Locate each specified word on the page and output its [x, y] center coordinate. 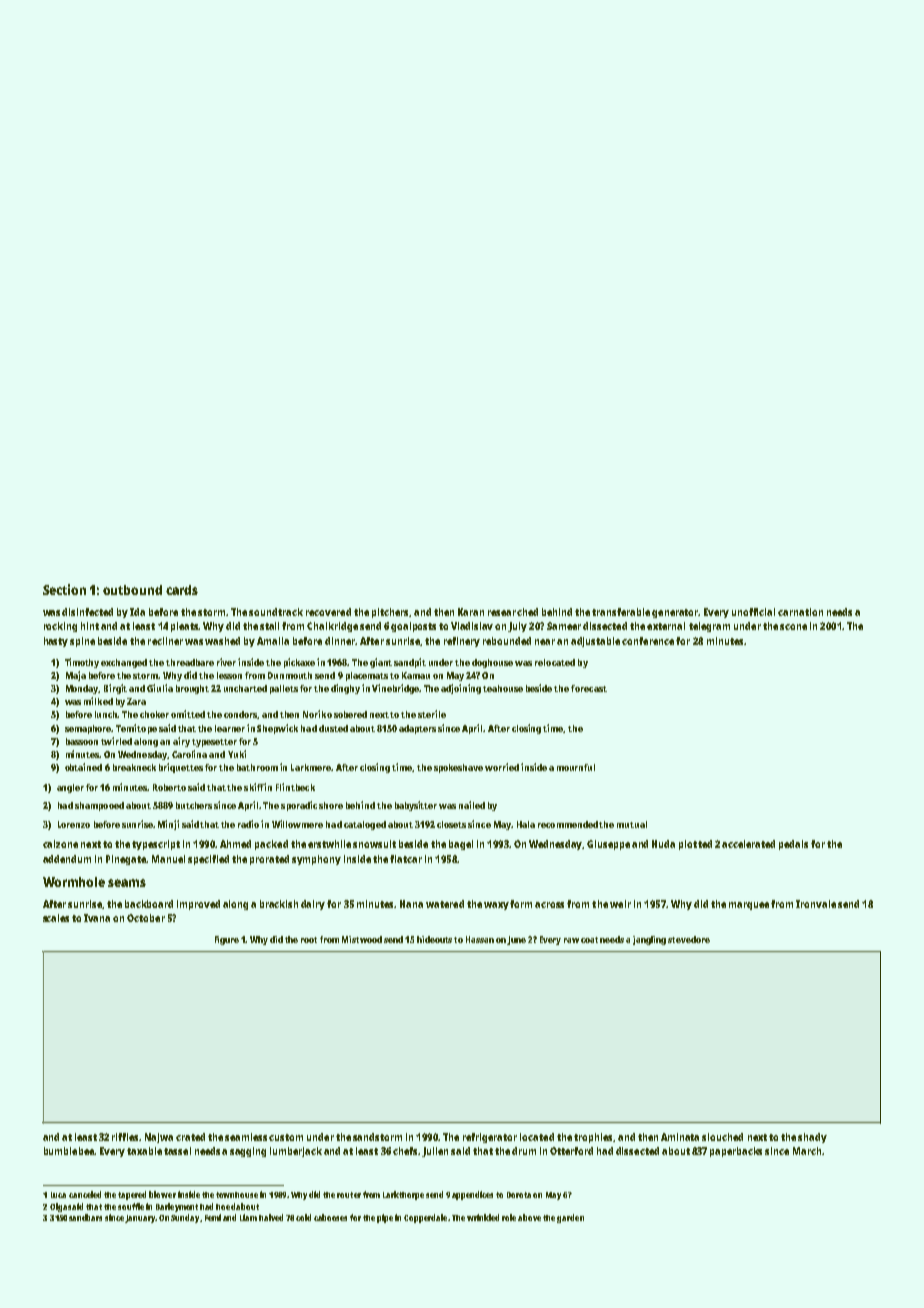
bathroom [257, 767]
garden [570, 1218]
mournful [576, 767]
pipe [385, 1218]
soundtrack [276, 612]
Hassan [480, 939]
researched [513, 612]
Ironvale [816, 904]
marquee [749, 906]
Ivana [97, 918]
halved [271, 1217]
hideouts [434, 939]
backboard [149, 904]
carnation [800, 612]
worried [502, 767]
